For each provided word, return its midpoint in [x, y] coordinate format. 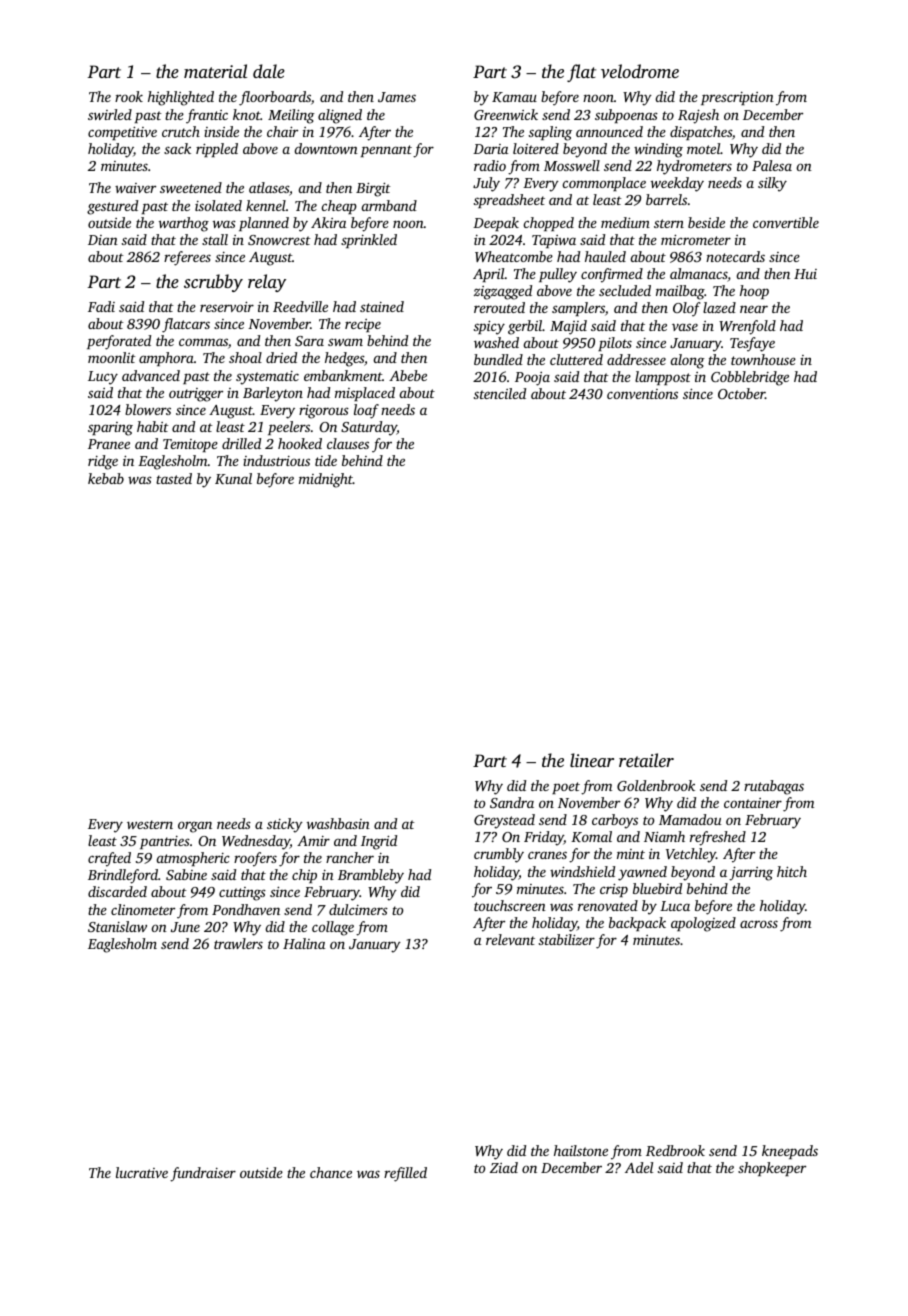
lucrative [142, 1172]
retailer [646, 760]
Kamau [514, 97]
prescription [737, 98]
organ [195, 827]
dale [269, 71]
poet [566, 788]
